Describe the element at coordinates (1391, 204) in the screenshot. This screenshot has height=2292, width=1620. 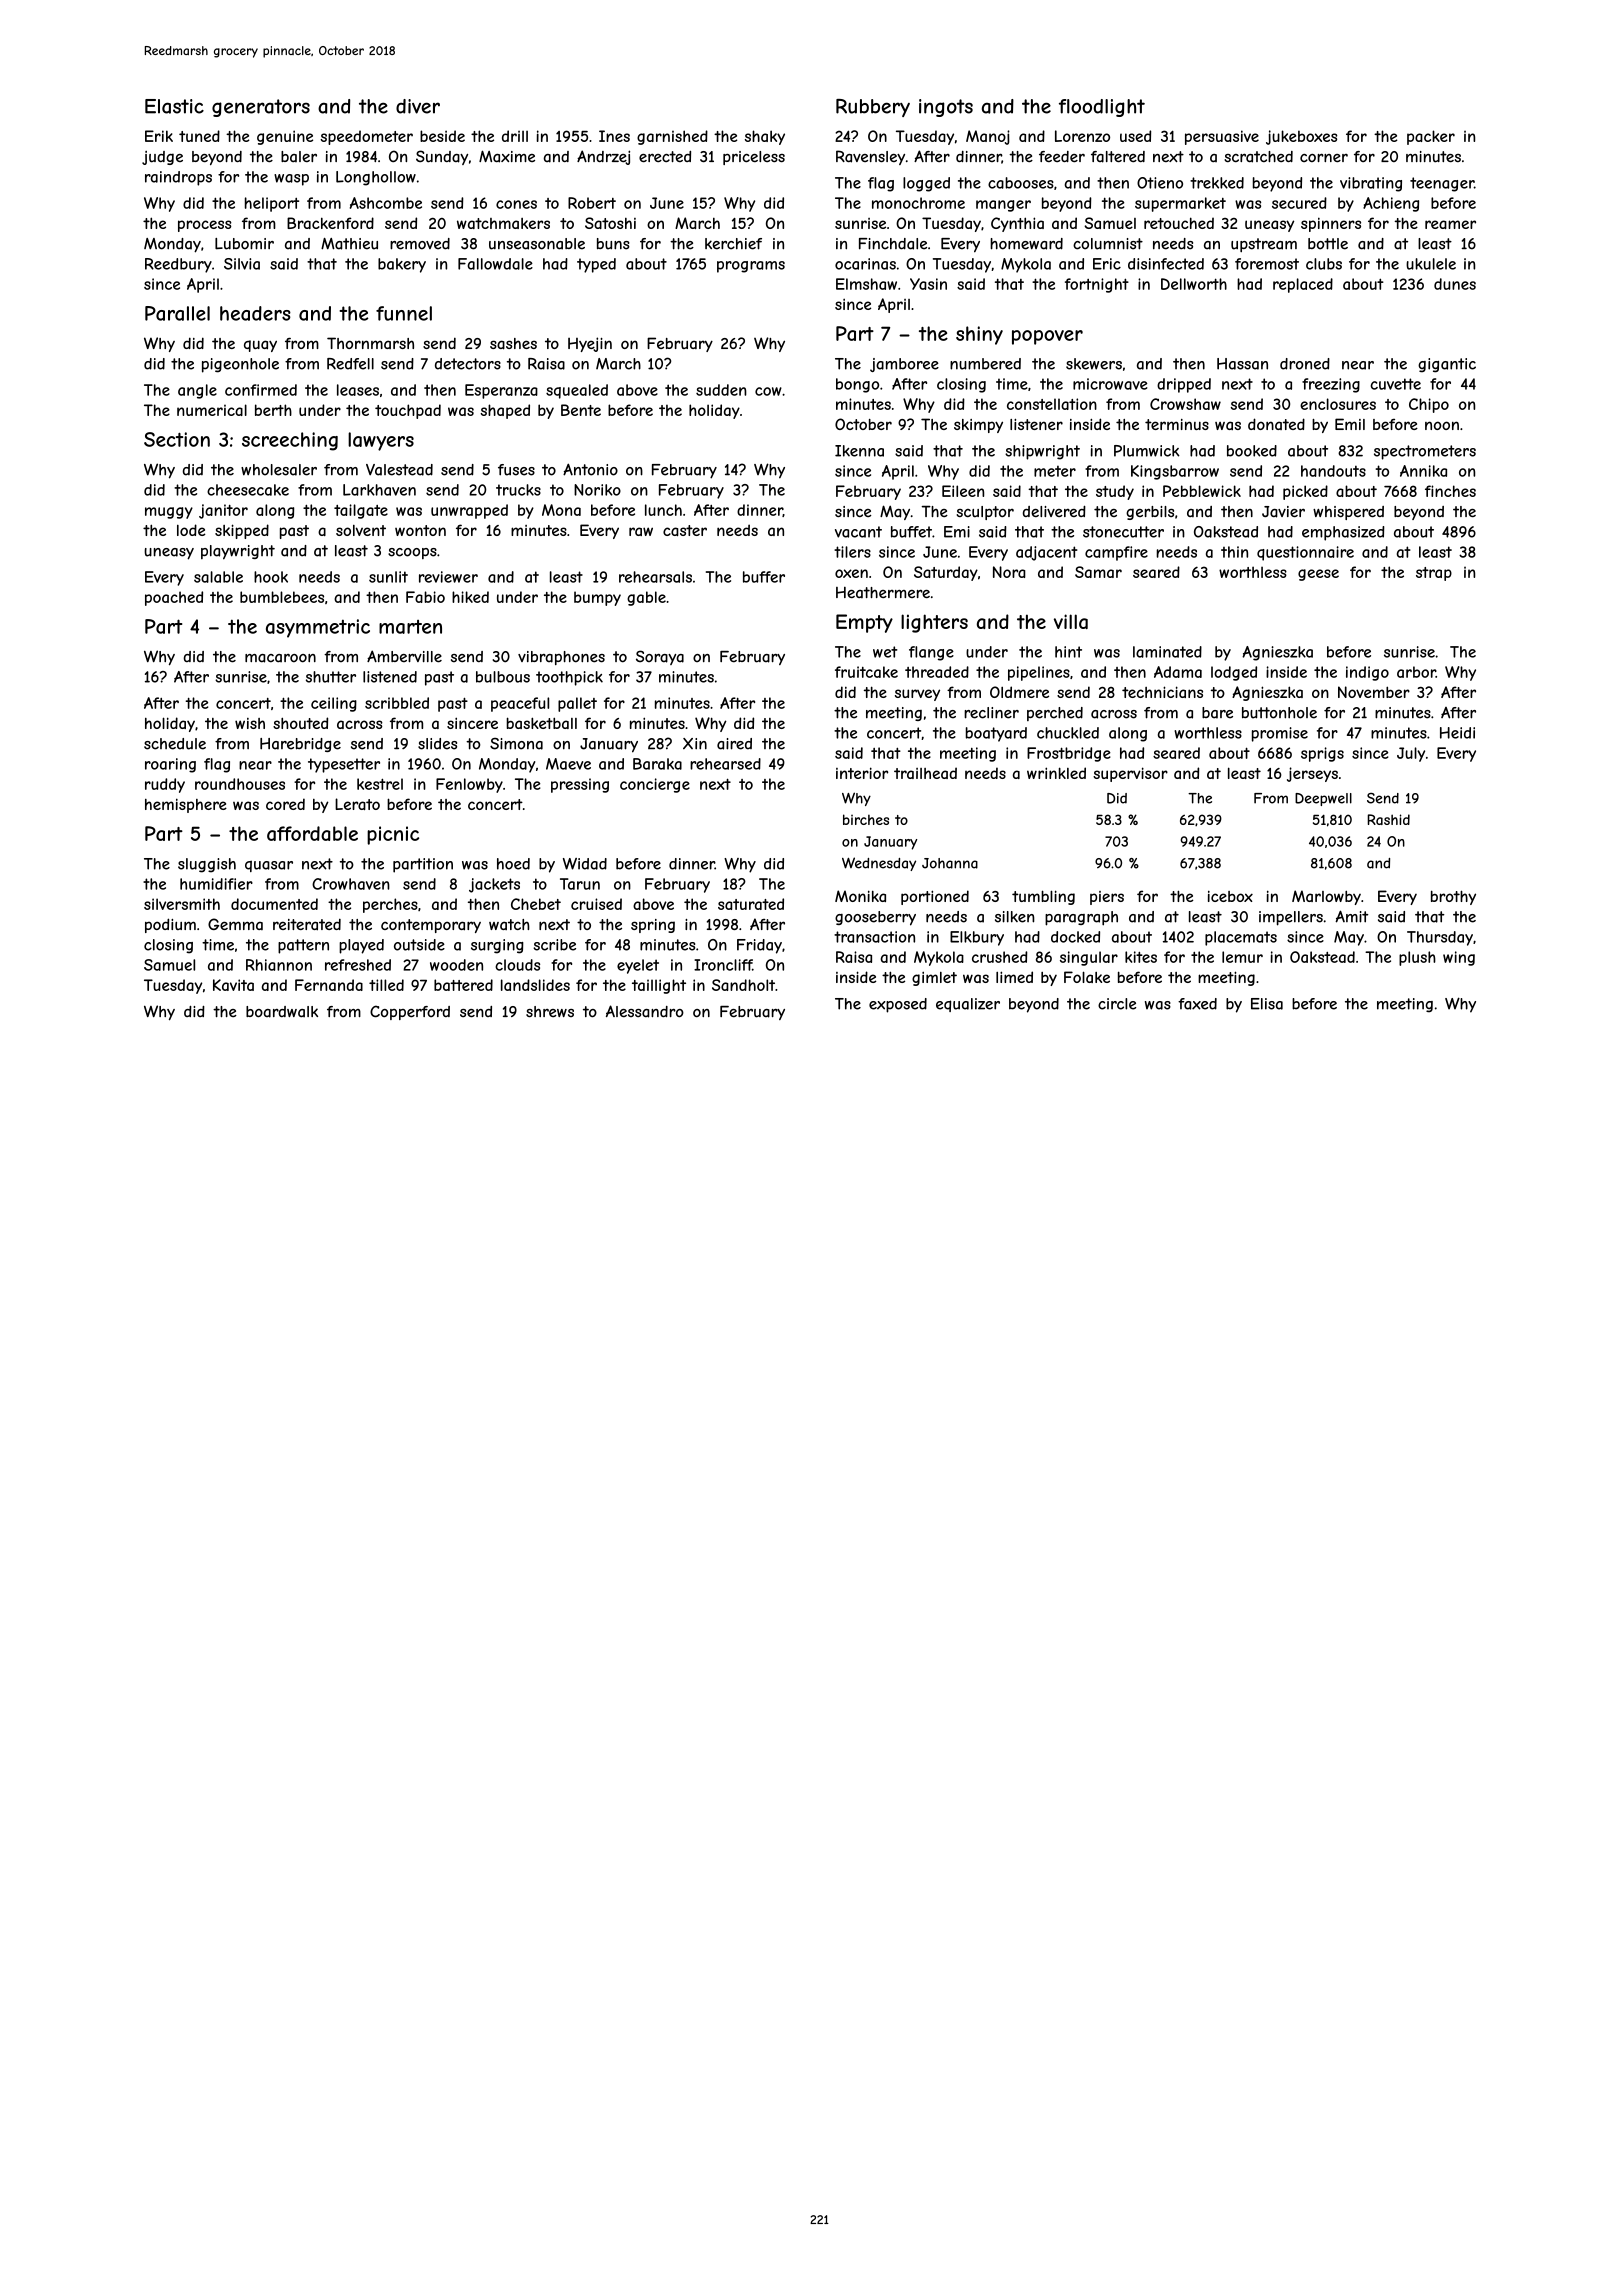
I see `Achieng` at that location.
